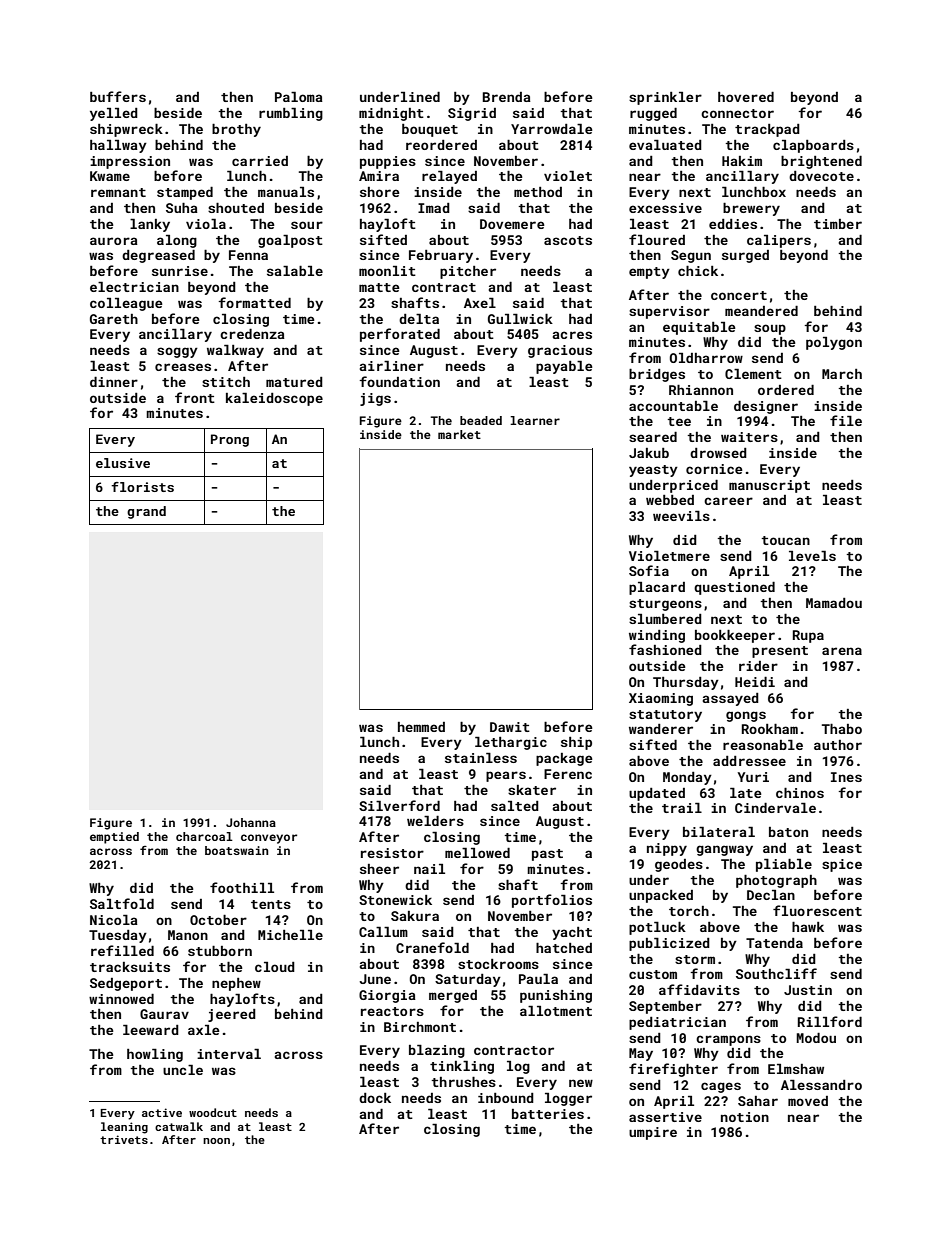  Describe the element at coordinates (248, 255) in the screenshot. I see `Fenna` at that location.
